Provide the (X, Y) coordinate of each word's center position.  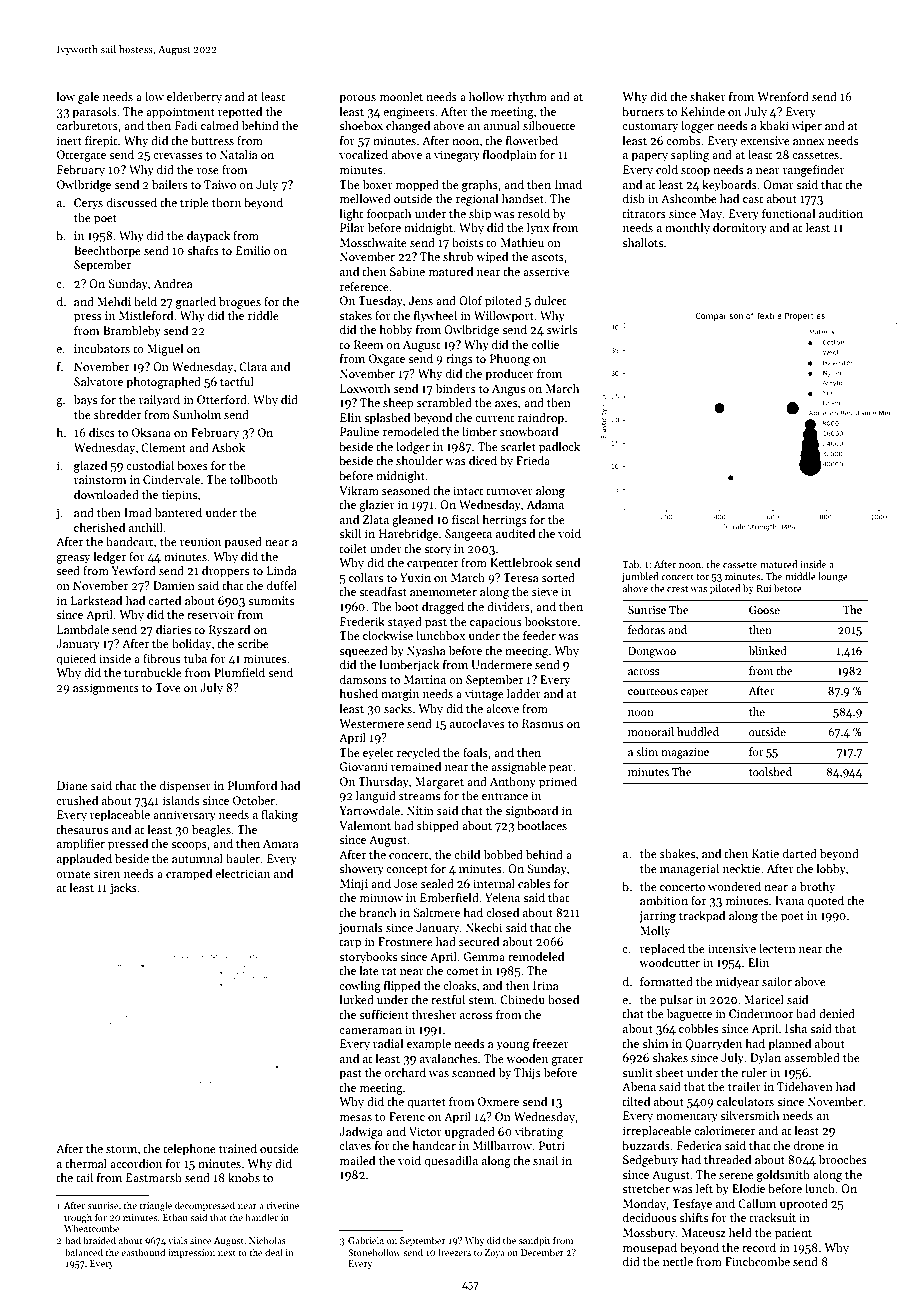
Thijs (527, 1074)
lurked (357, 999)
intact (468, 490)
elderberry (194, 98)
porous (357, 99)
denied (837, 1013)
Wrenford (783, 96)
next (227, 1253)
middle (800, 576)
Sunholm (197, 414)
